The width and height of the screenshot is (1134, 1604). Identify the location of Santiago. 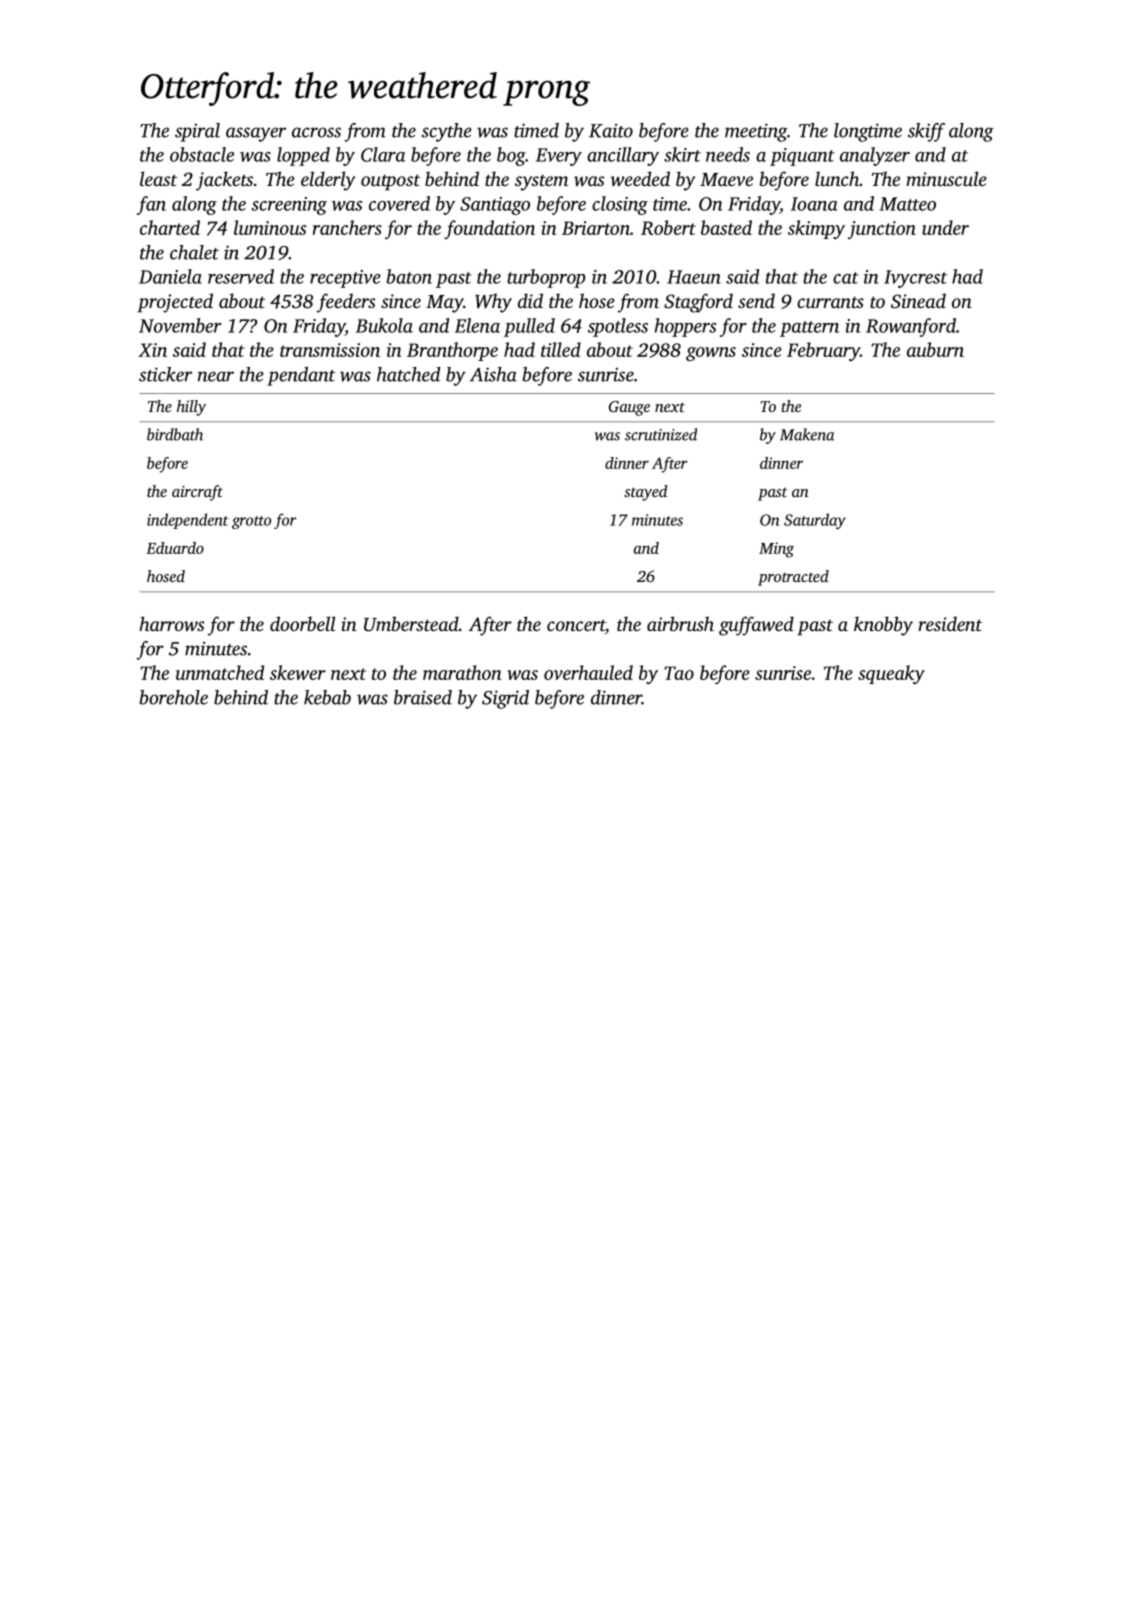
(495, 206).
